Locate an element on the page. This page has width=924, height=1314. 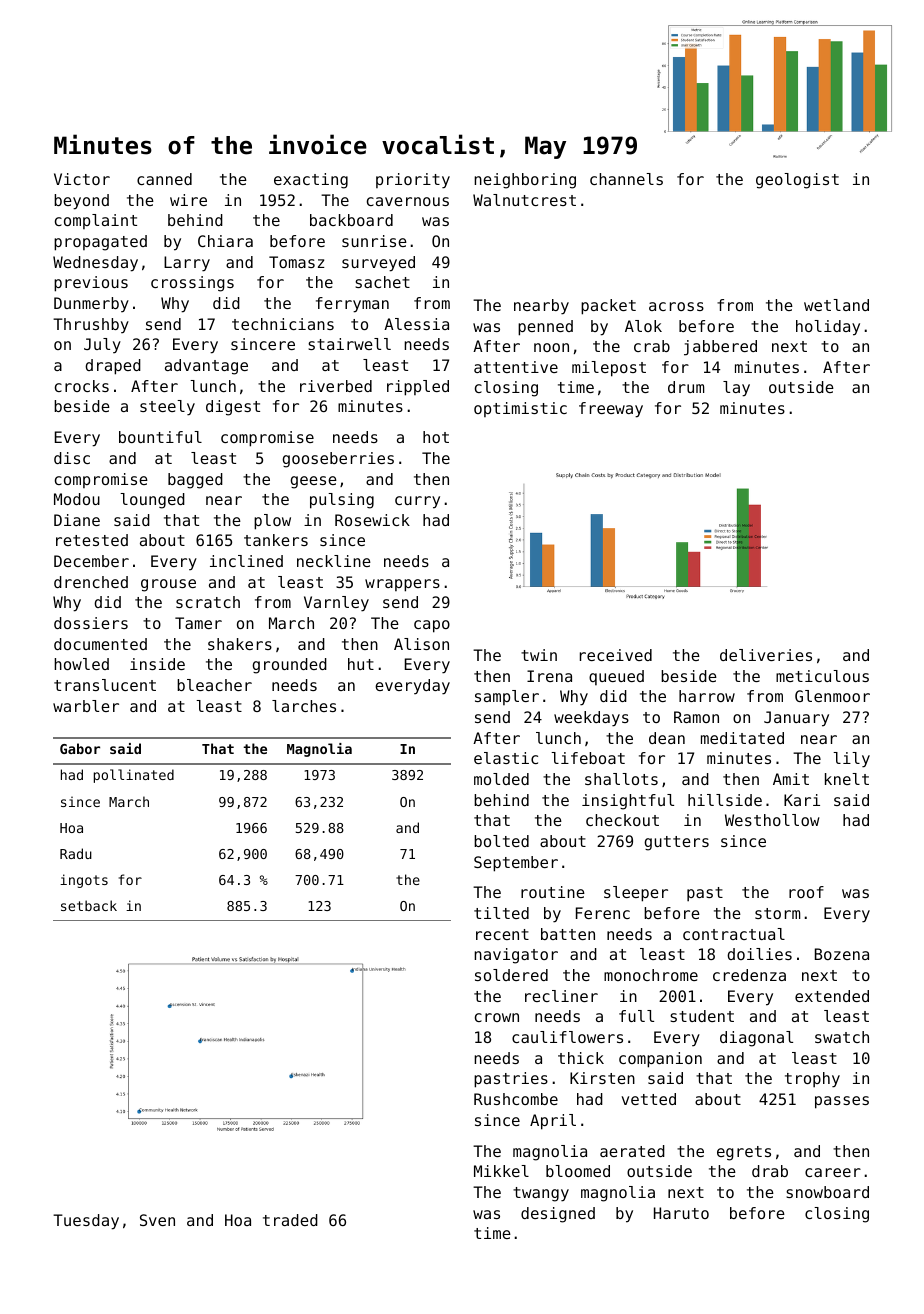
priority is located at coordinates (413, 181).
